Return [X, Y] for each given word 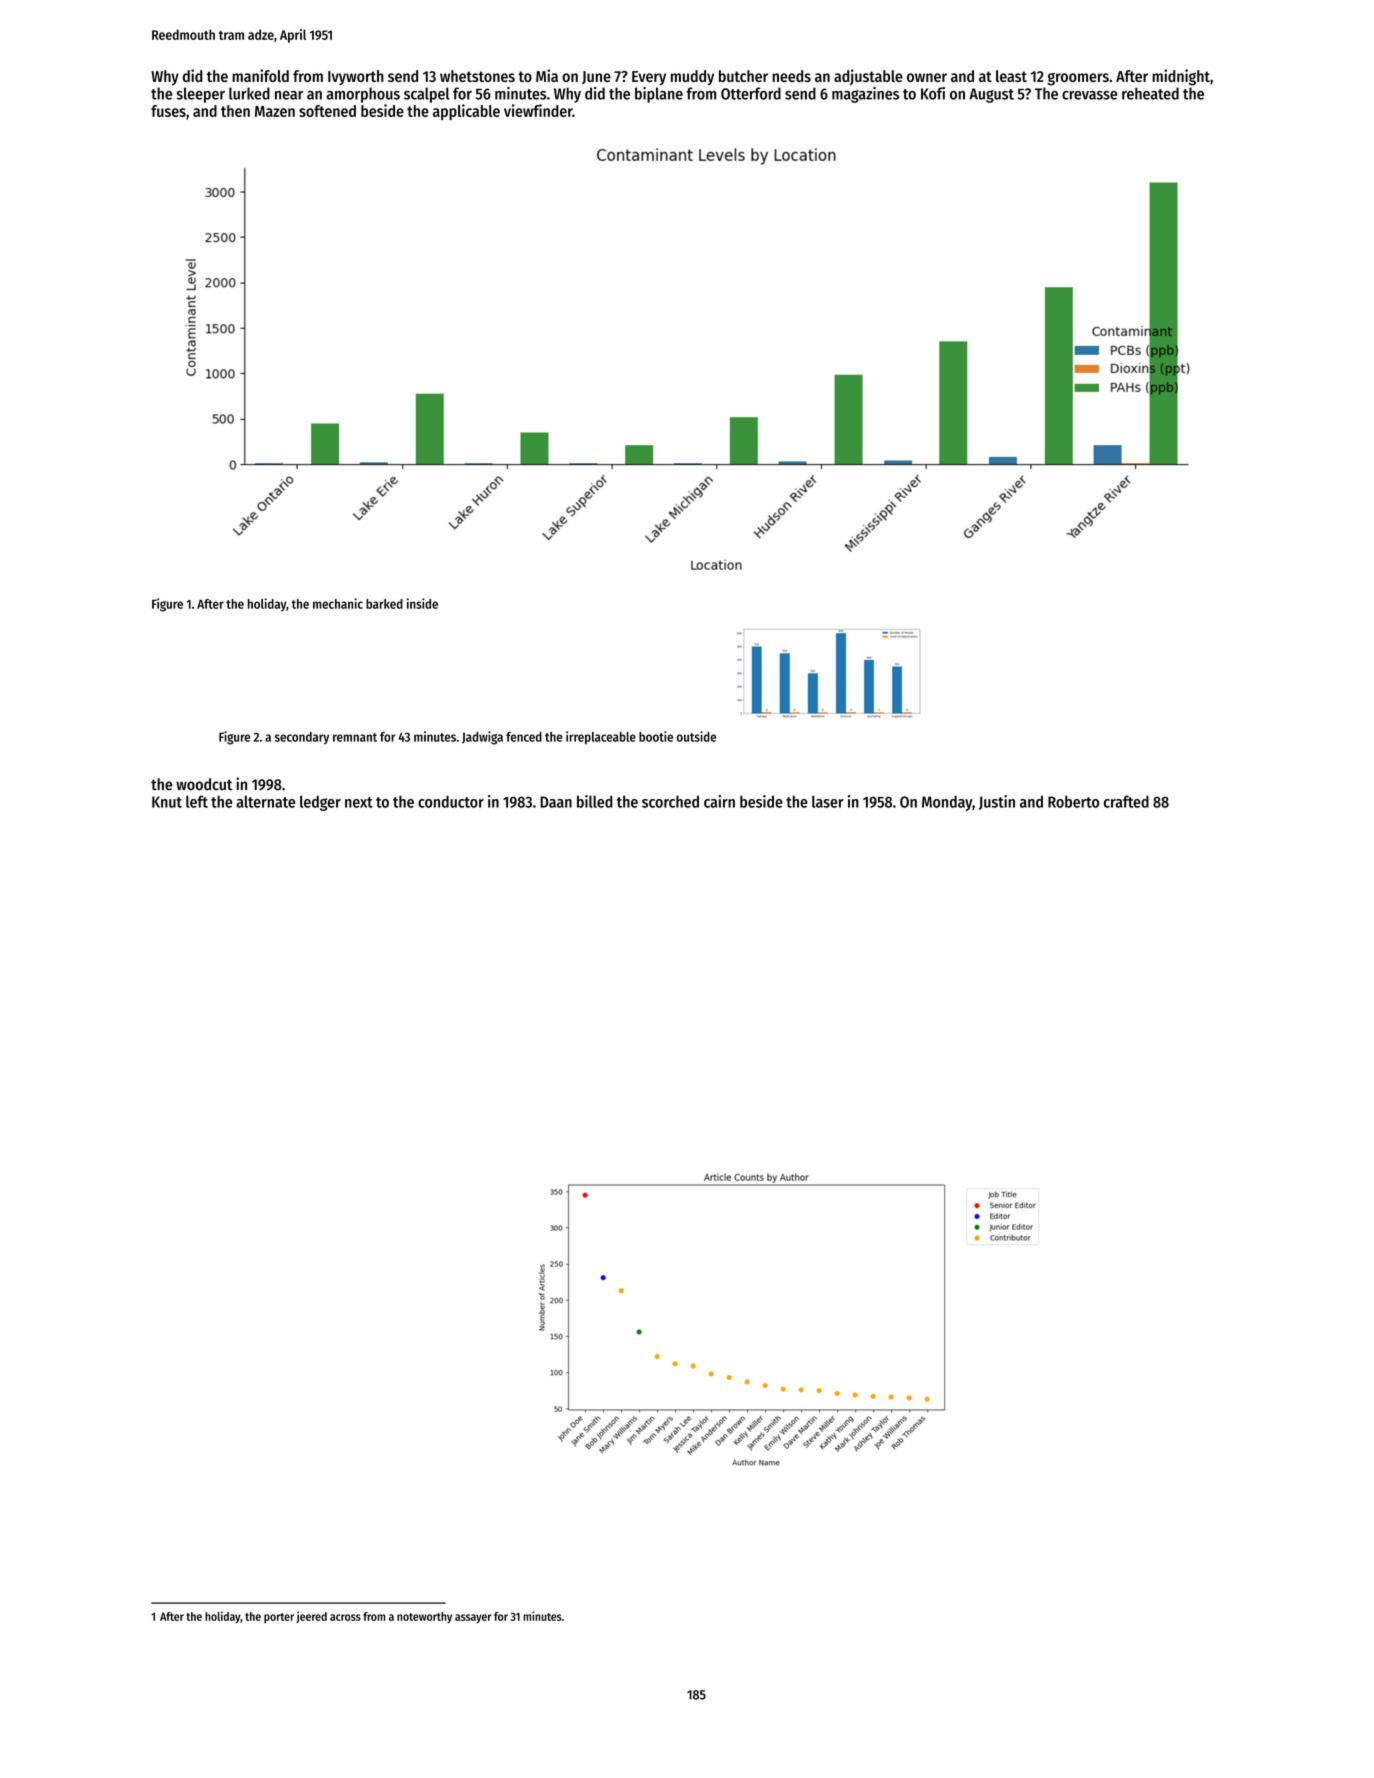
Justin [997, 802]
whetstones [477, 76]
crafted [1126, 801]
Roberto [1073, 801]
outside [696, 736]
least [1011, 76]
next [359, 802]
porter [279, 1618]
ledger [320, 803]
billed [595, 801]
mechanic [338, 603]
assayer [473, 1618]
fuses [168, 111]
